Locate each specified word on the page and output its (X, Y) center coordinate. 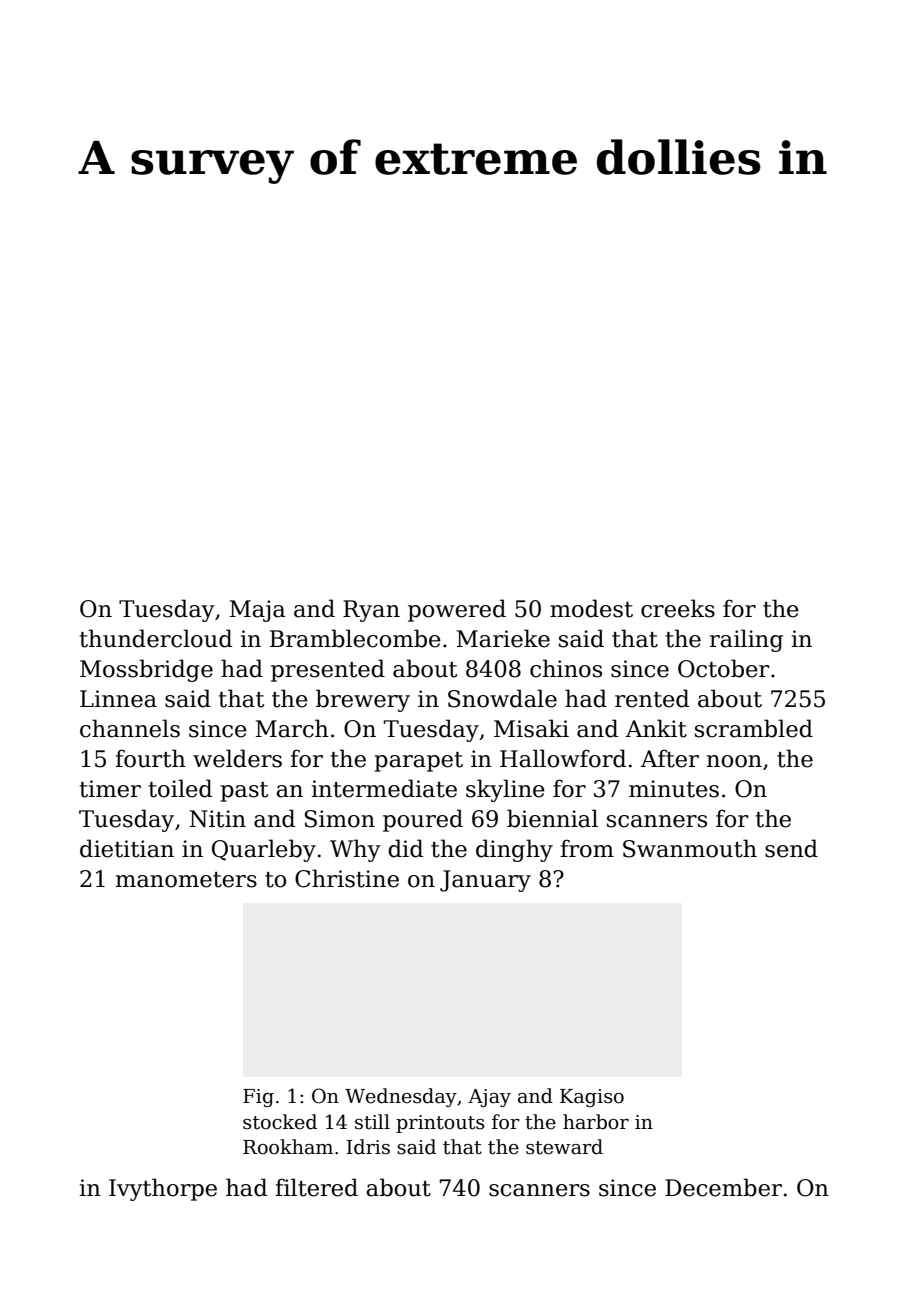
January (485, 881)
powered (457, 610)
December (723, 1187)
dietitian (127, 848)
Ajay (489, 1098)
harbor (596, 1122)
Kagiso (592, 1098)
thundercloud (155, 638)
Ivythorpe (163, 1189)
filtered (316, 1187)
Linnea (118, 699)
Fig (258, 1098)
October (723, 668)
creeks (678, 608)
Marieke (503, 638)
